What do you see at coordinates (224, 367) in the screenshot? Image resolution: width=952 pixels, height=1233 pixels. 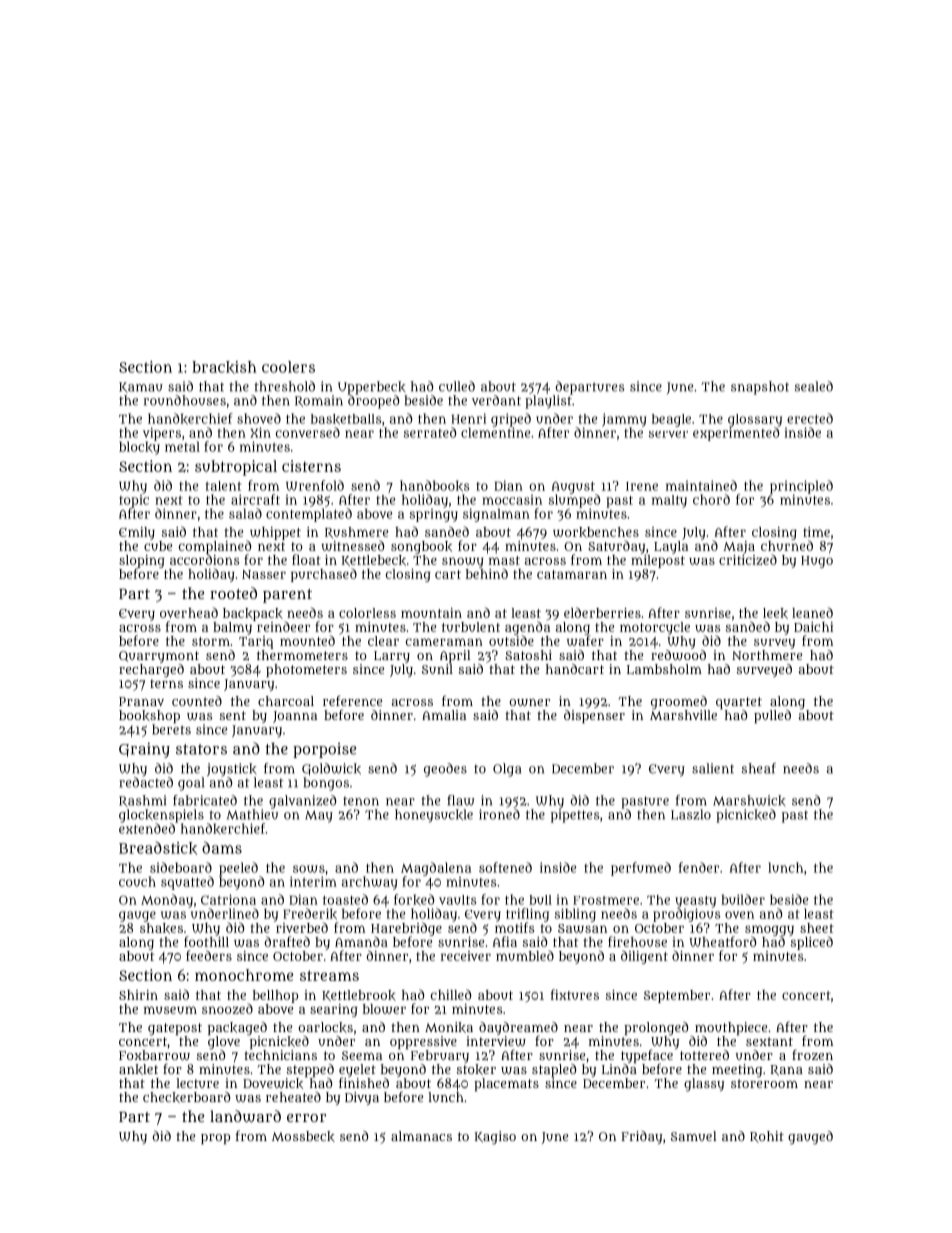 I see `brackish` at bounding box center [224, 367].
